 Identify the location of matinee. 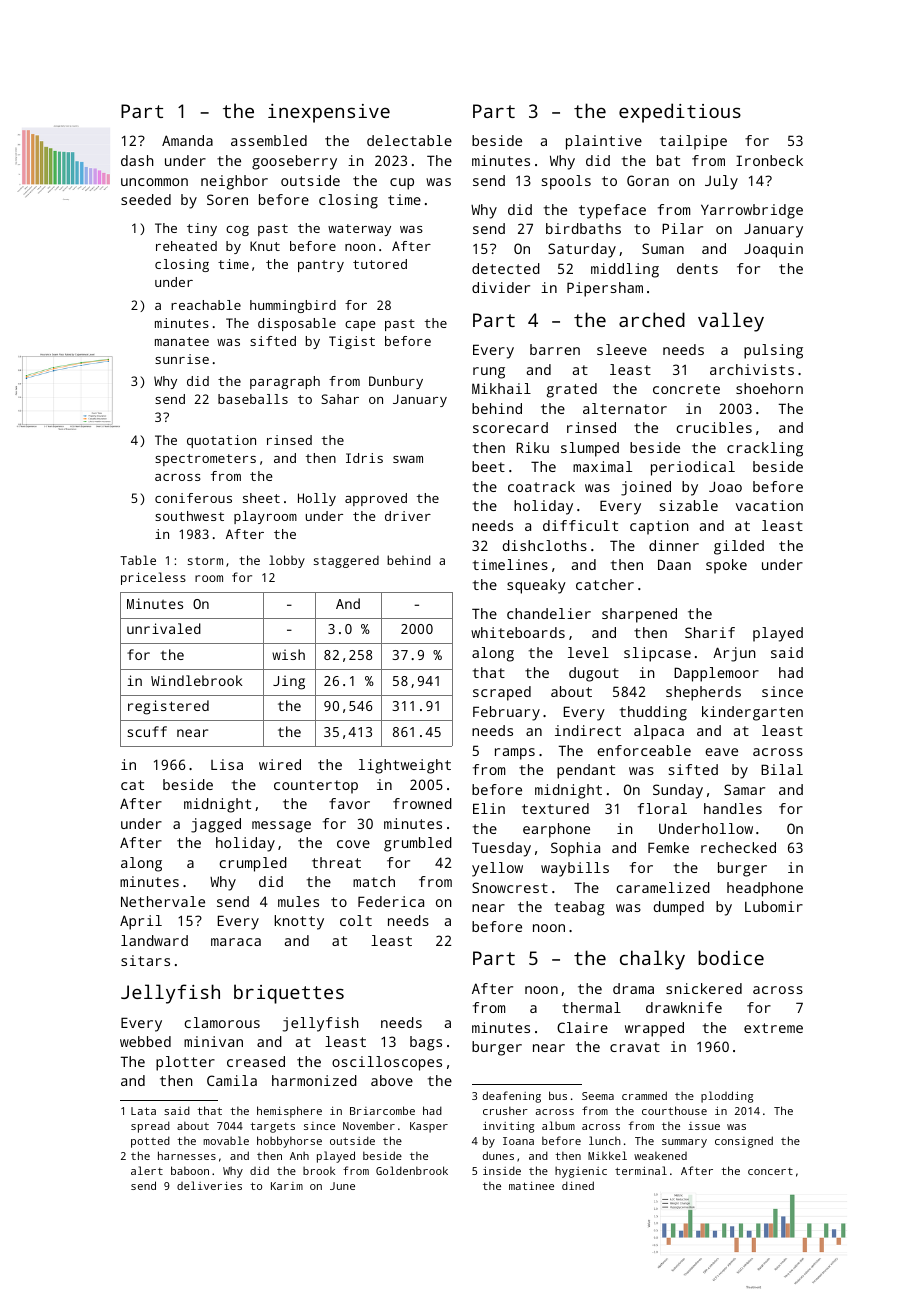
(531, 1186).
